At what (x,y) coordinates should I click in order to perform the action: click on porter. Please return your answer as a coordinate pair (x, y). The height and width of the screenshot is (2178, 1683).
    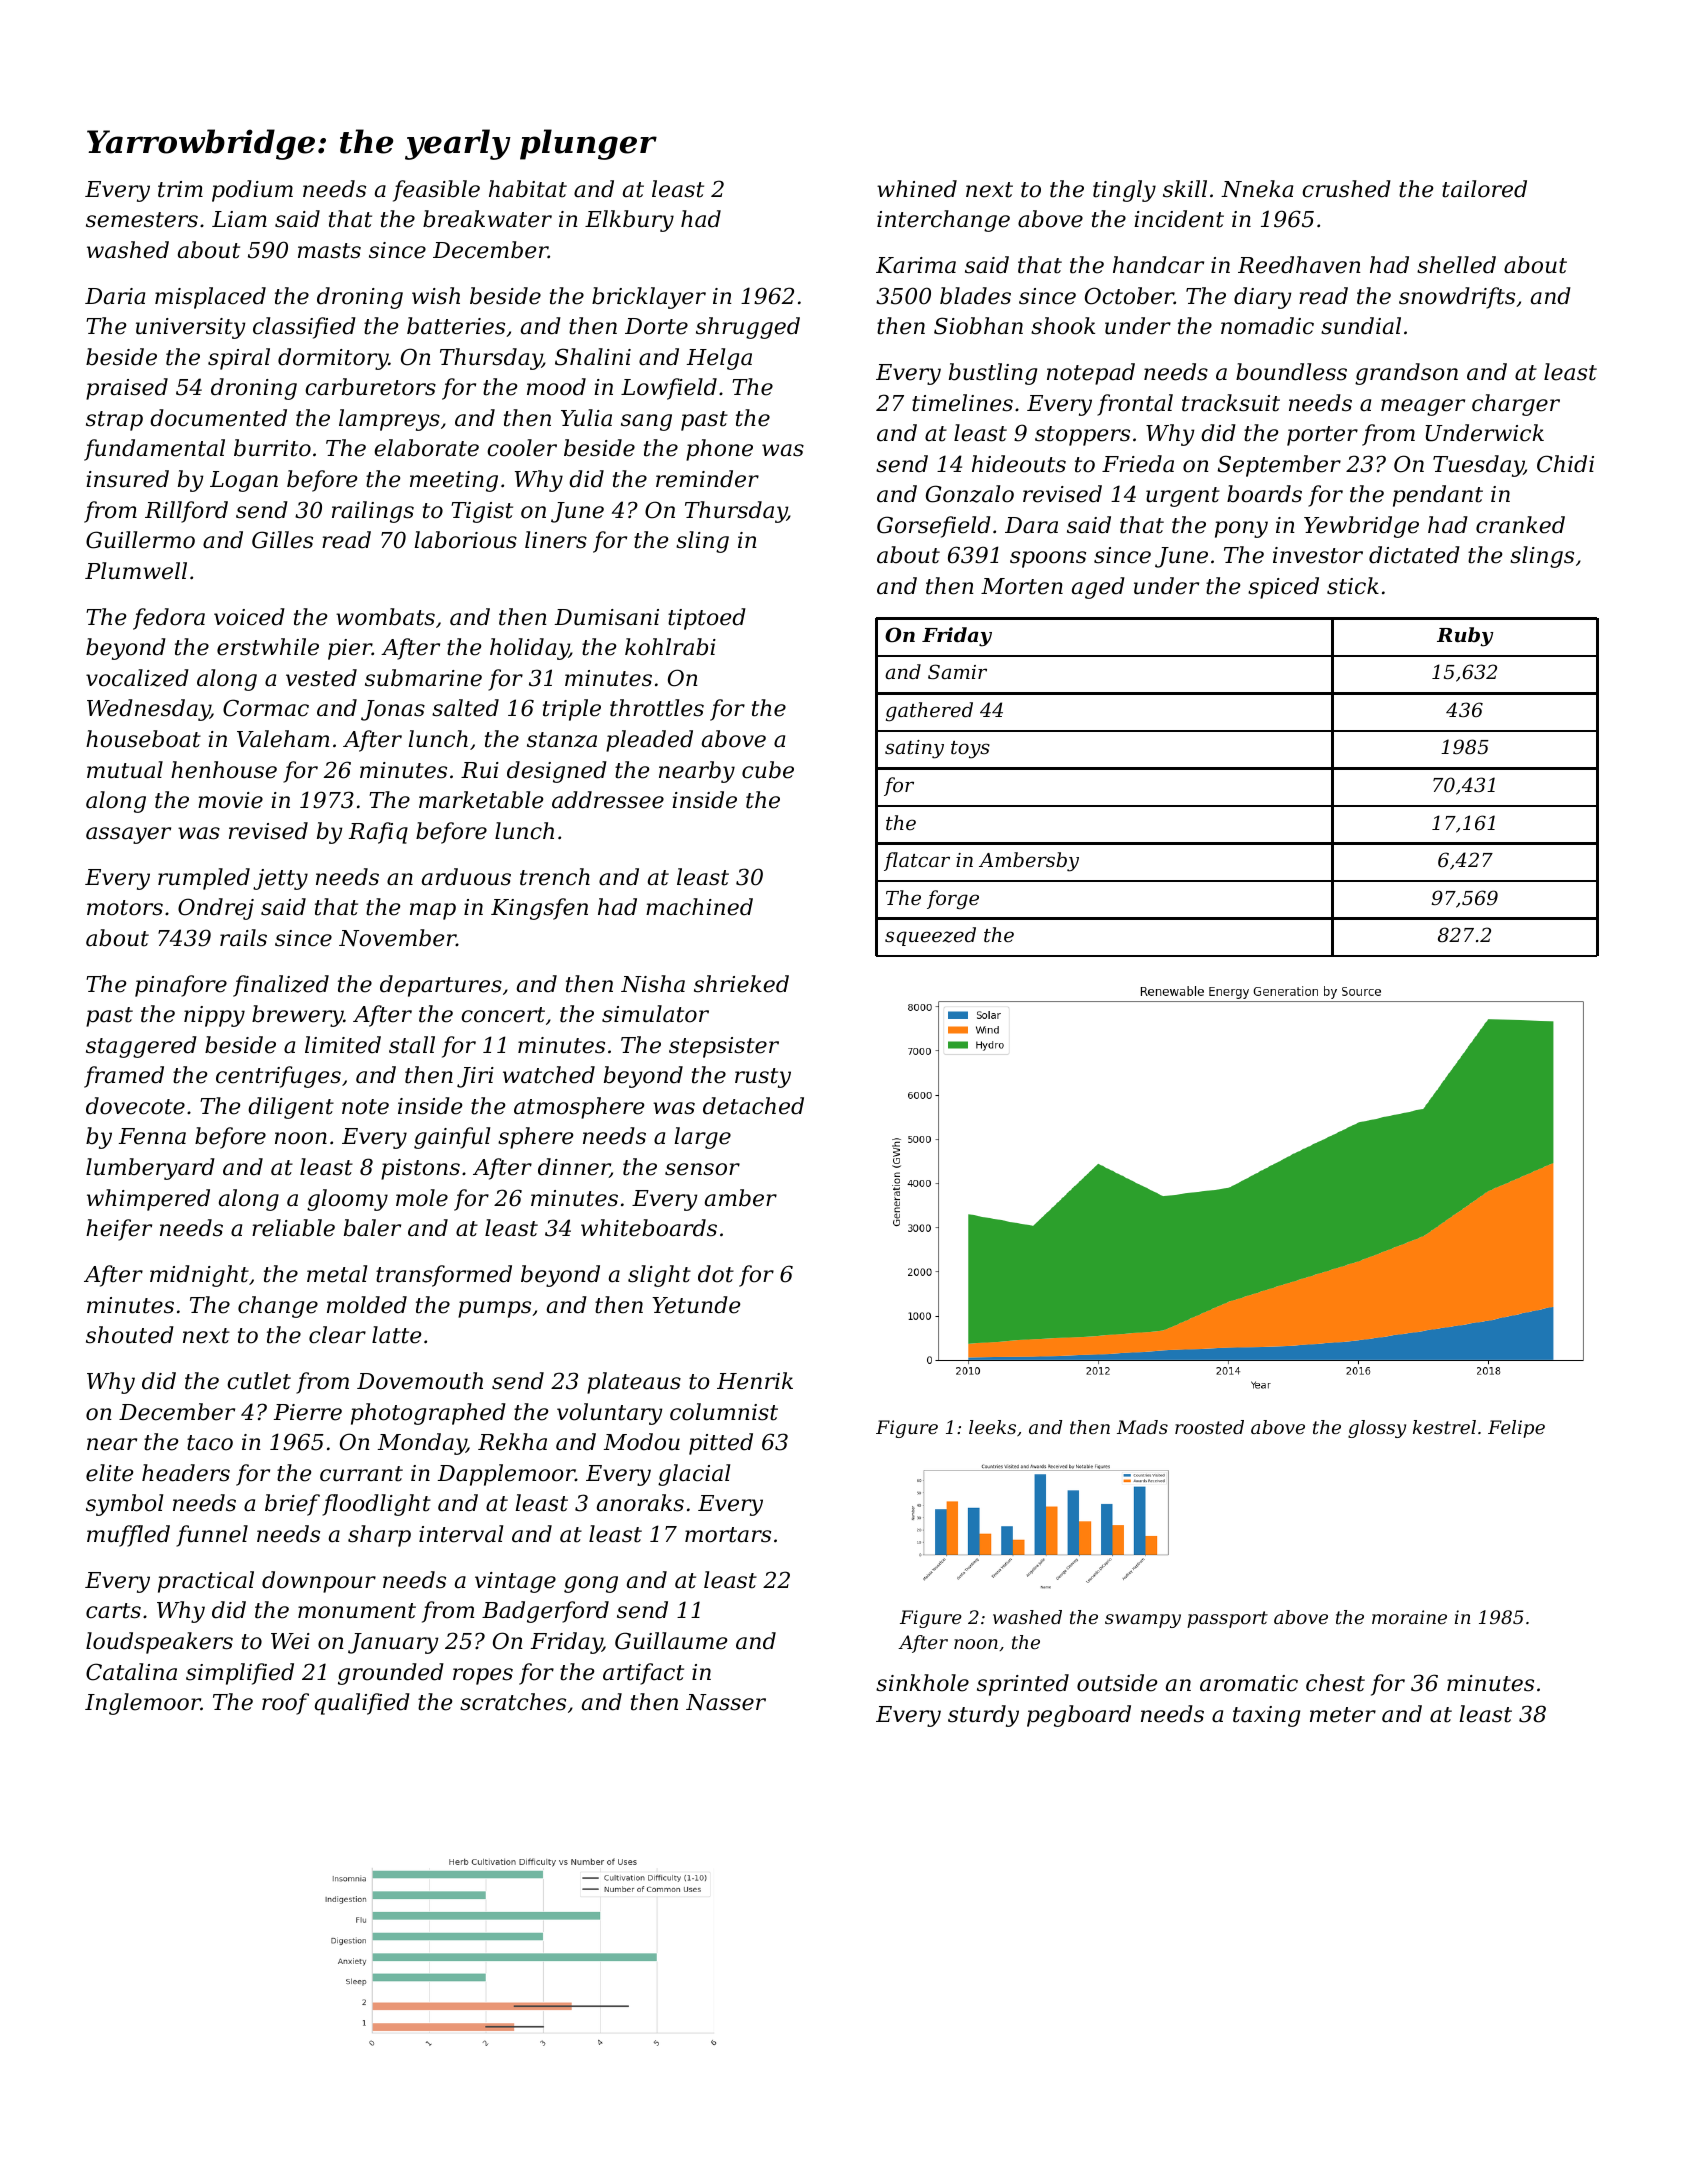
    Looking at the image, I should click on (1322, 436).
